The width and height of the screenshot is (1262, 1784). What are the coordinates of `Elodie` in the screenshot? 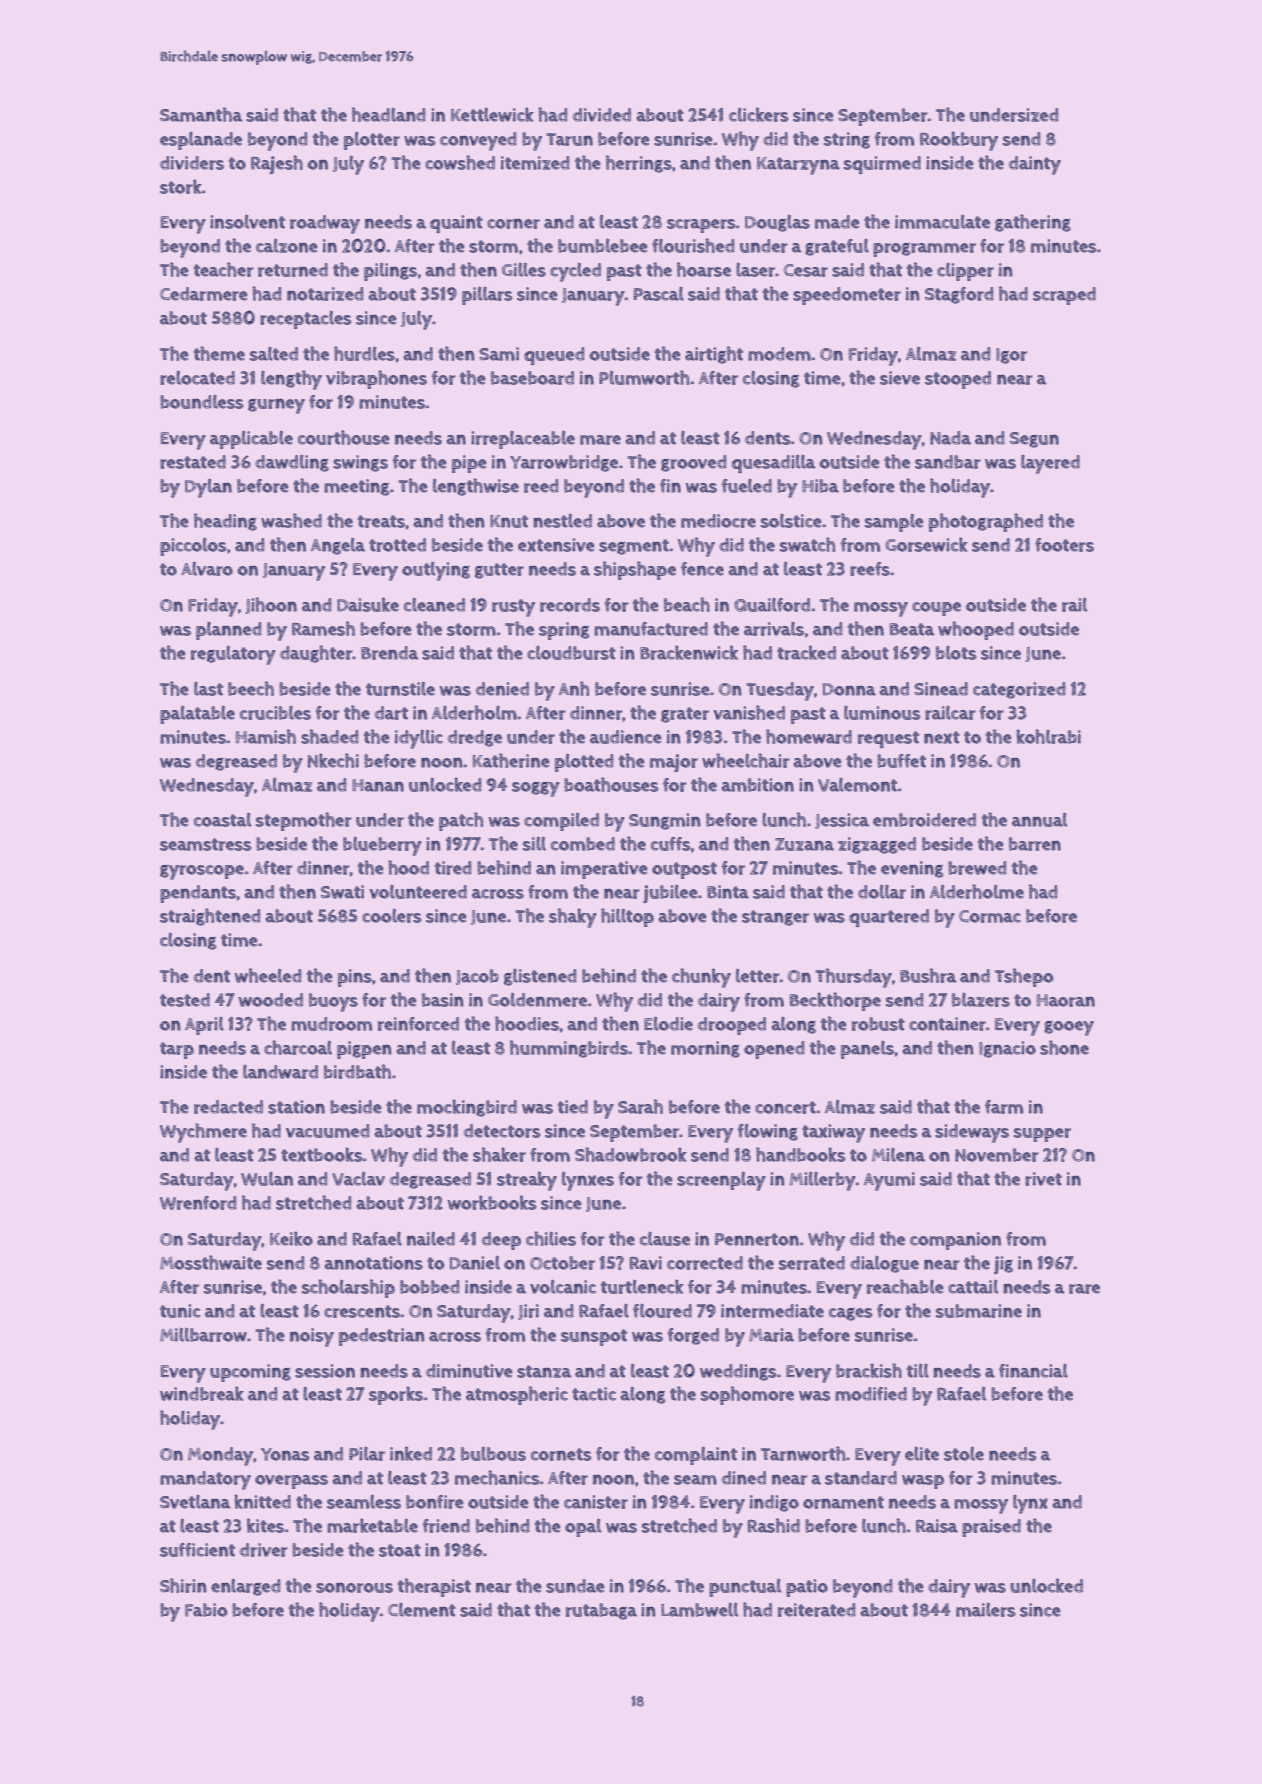 It's located at (668, 1024).
